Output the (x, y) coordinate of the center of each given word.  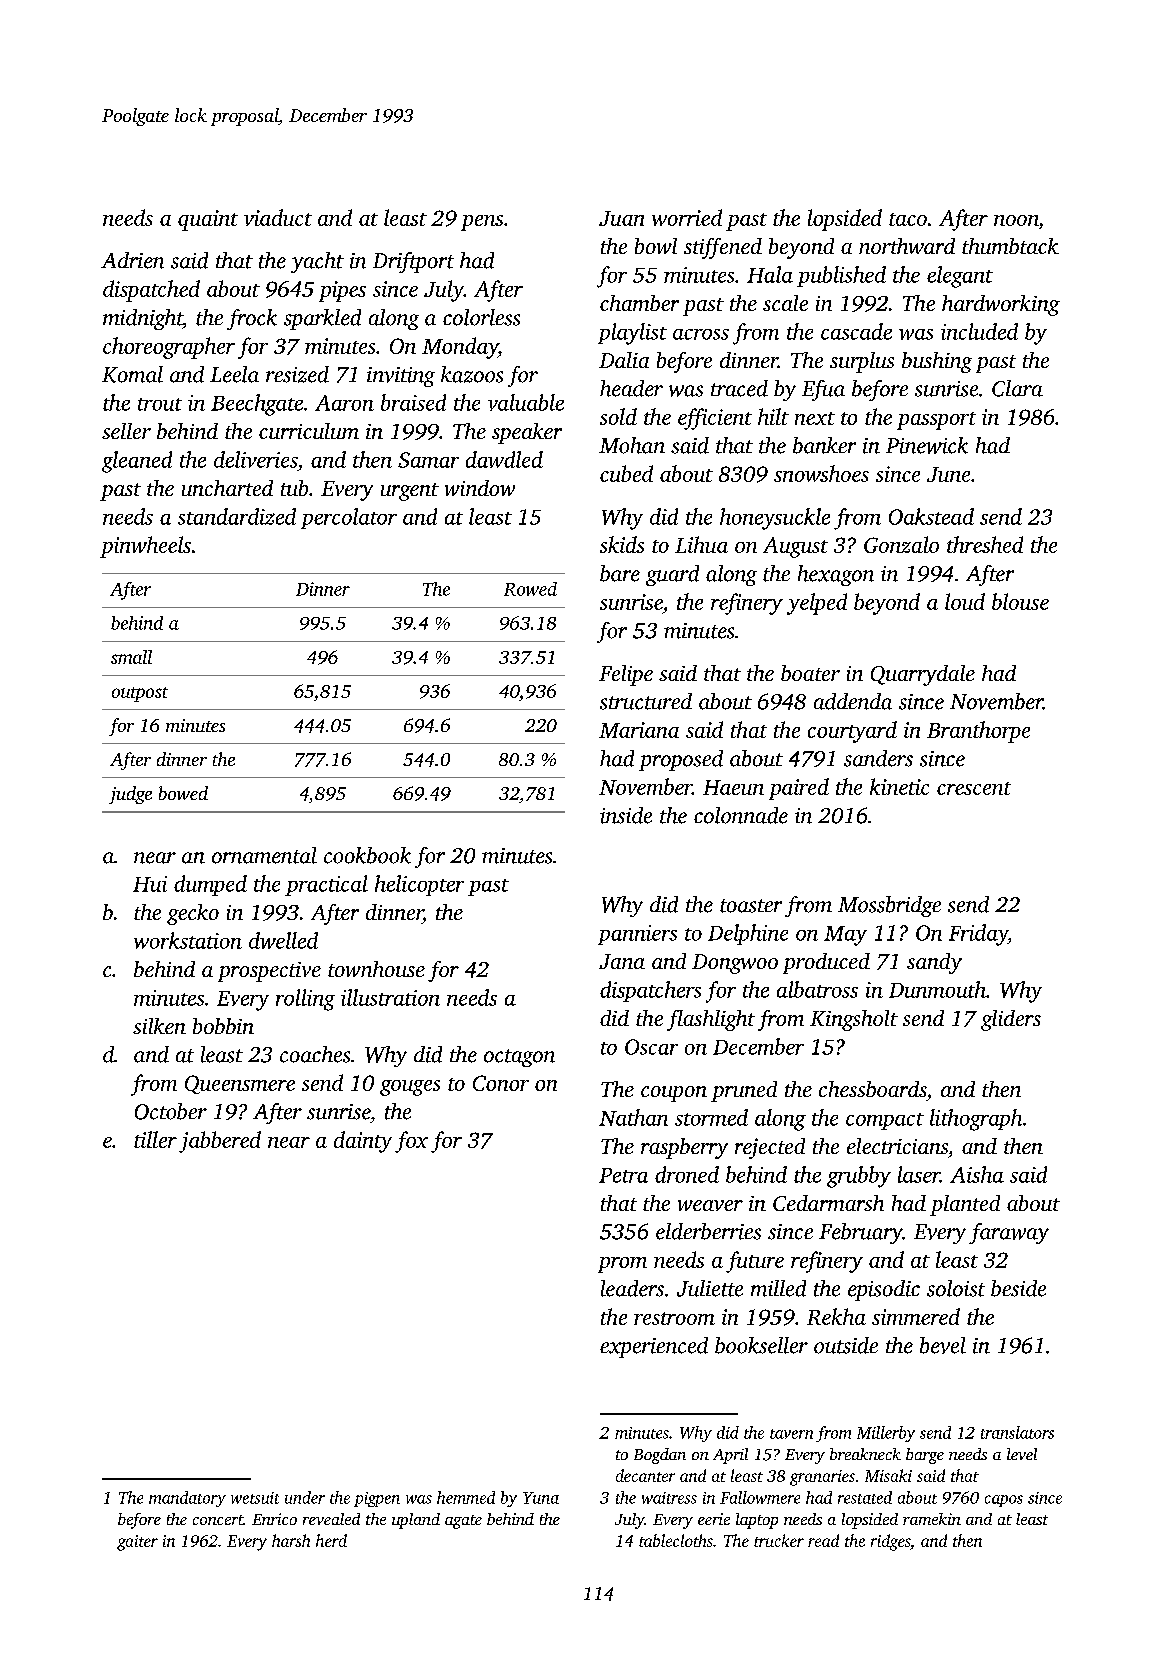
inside (626, 815)
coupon (674, 1094)
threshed (985, 544)
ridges (890, 1542)
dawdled (504, 459)
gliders (1011, 1020)
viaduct (278, 217)
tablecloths (676, 1540)
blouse (1020, 601)
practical (326, 885)
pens (482, 223)
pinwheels (145, 547)
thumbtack (1010, 246)
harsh (291, 1540)
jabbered (220, 1142)
